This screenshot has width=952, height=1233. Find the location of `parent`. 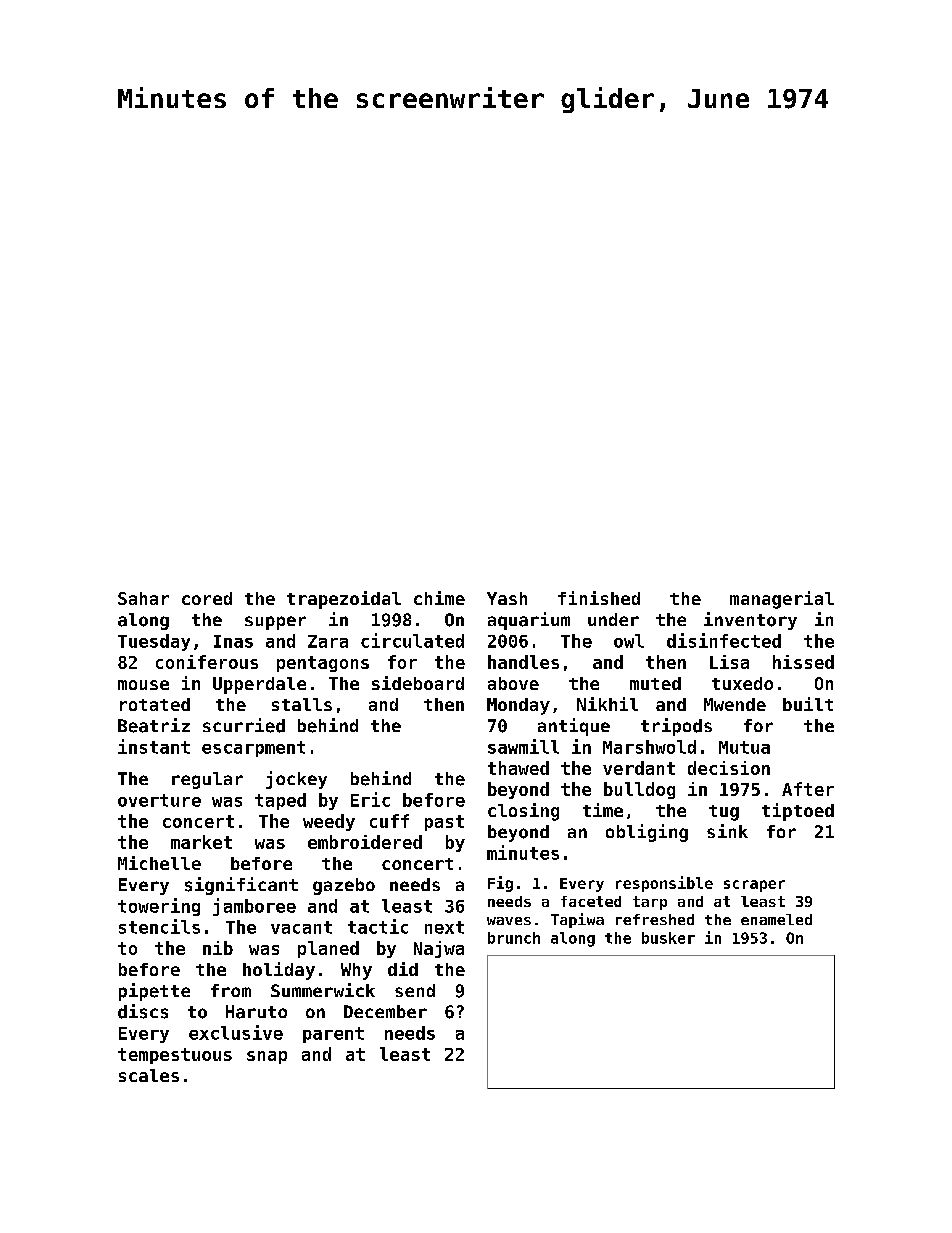

parent is located at coordinates (333, 1035).
